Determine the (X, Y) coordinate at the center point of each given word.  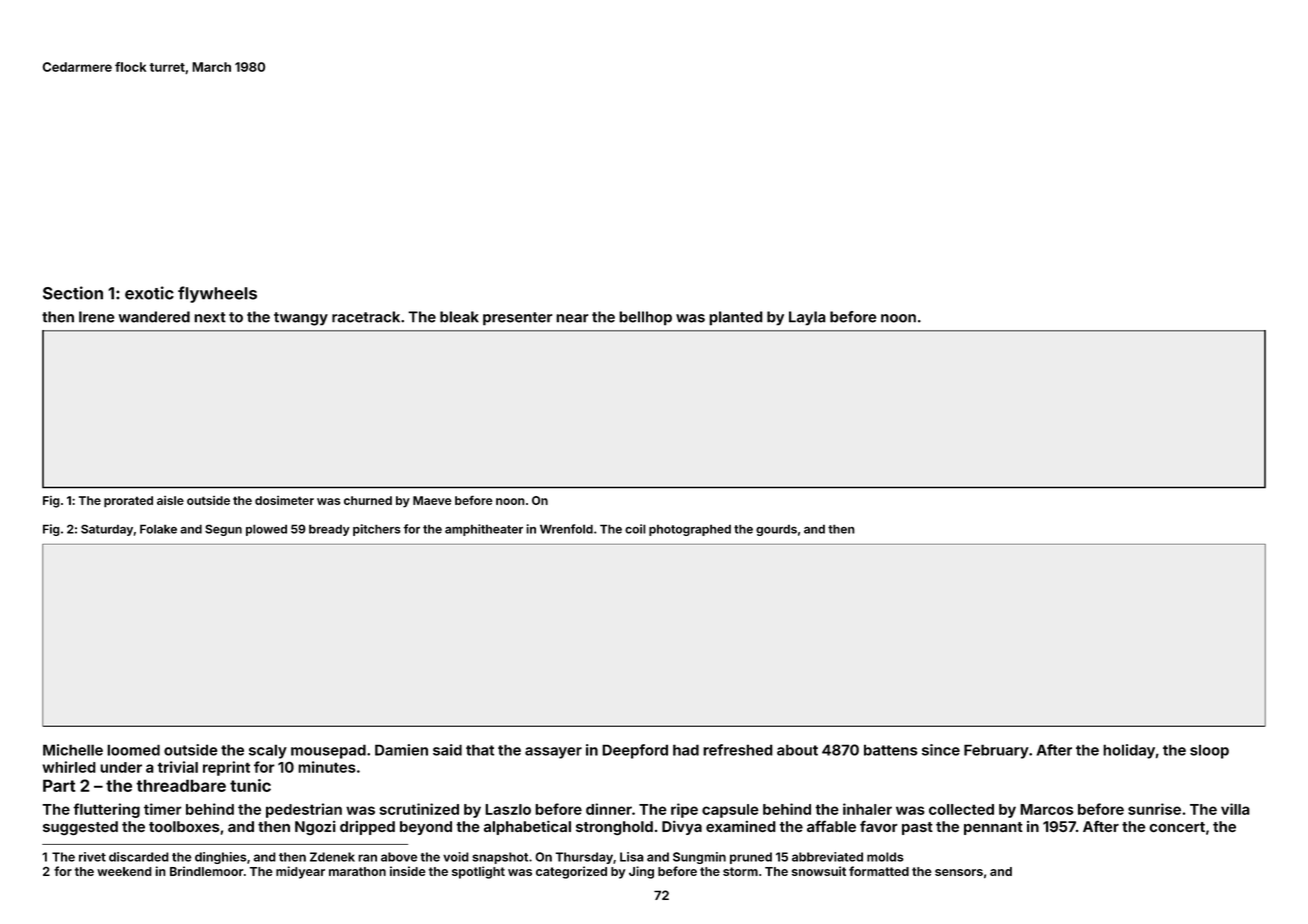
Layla (807, 318)
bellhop (645, 318)
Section (73, 293)
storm (740, 871)
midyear (300, 872)
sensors (959, 872)
